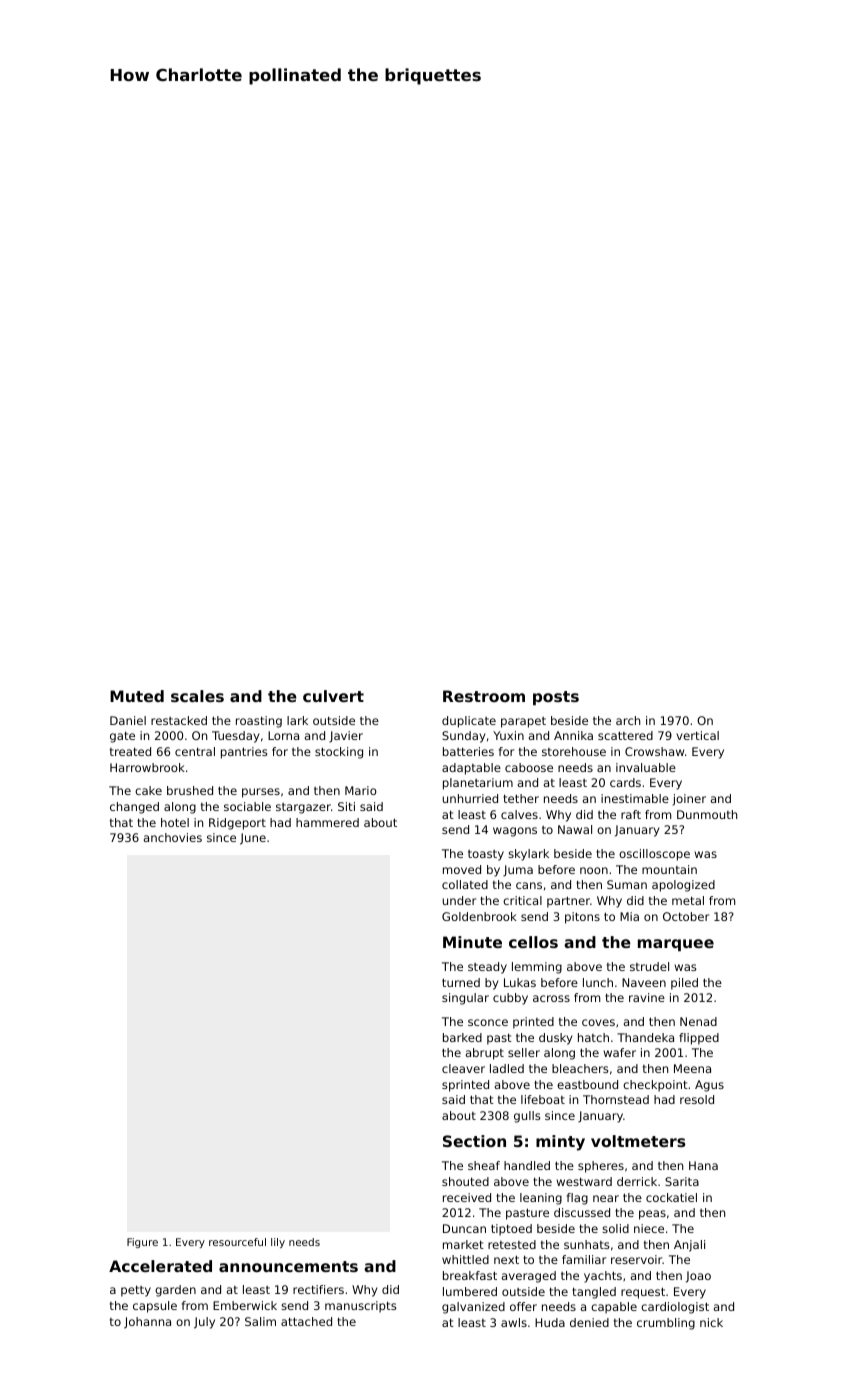 This screenshot has width=849, height=1400. I want to click on Salim, so click(260, 1321).
